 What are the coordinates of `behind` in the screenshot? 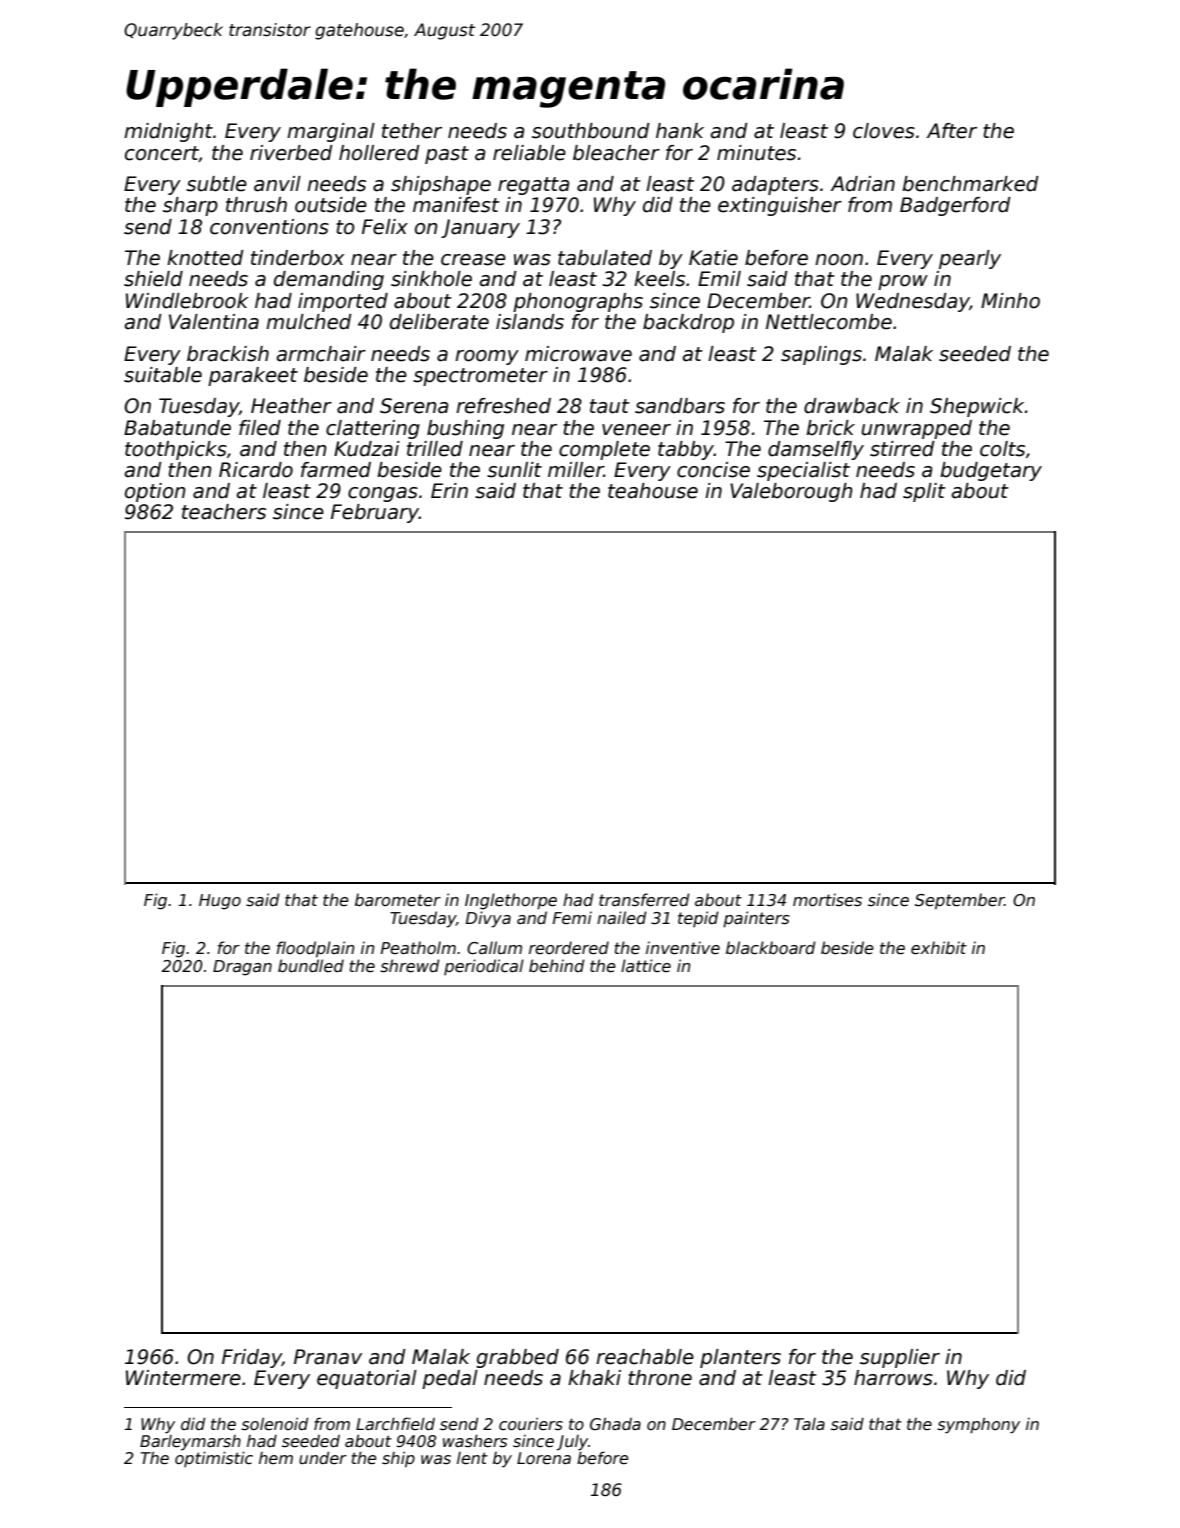 It's located at (557, 966).
